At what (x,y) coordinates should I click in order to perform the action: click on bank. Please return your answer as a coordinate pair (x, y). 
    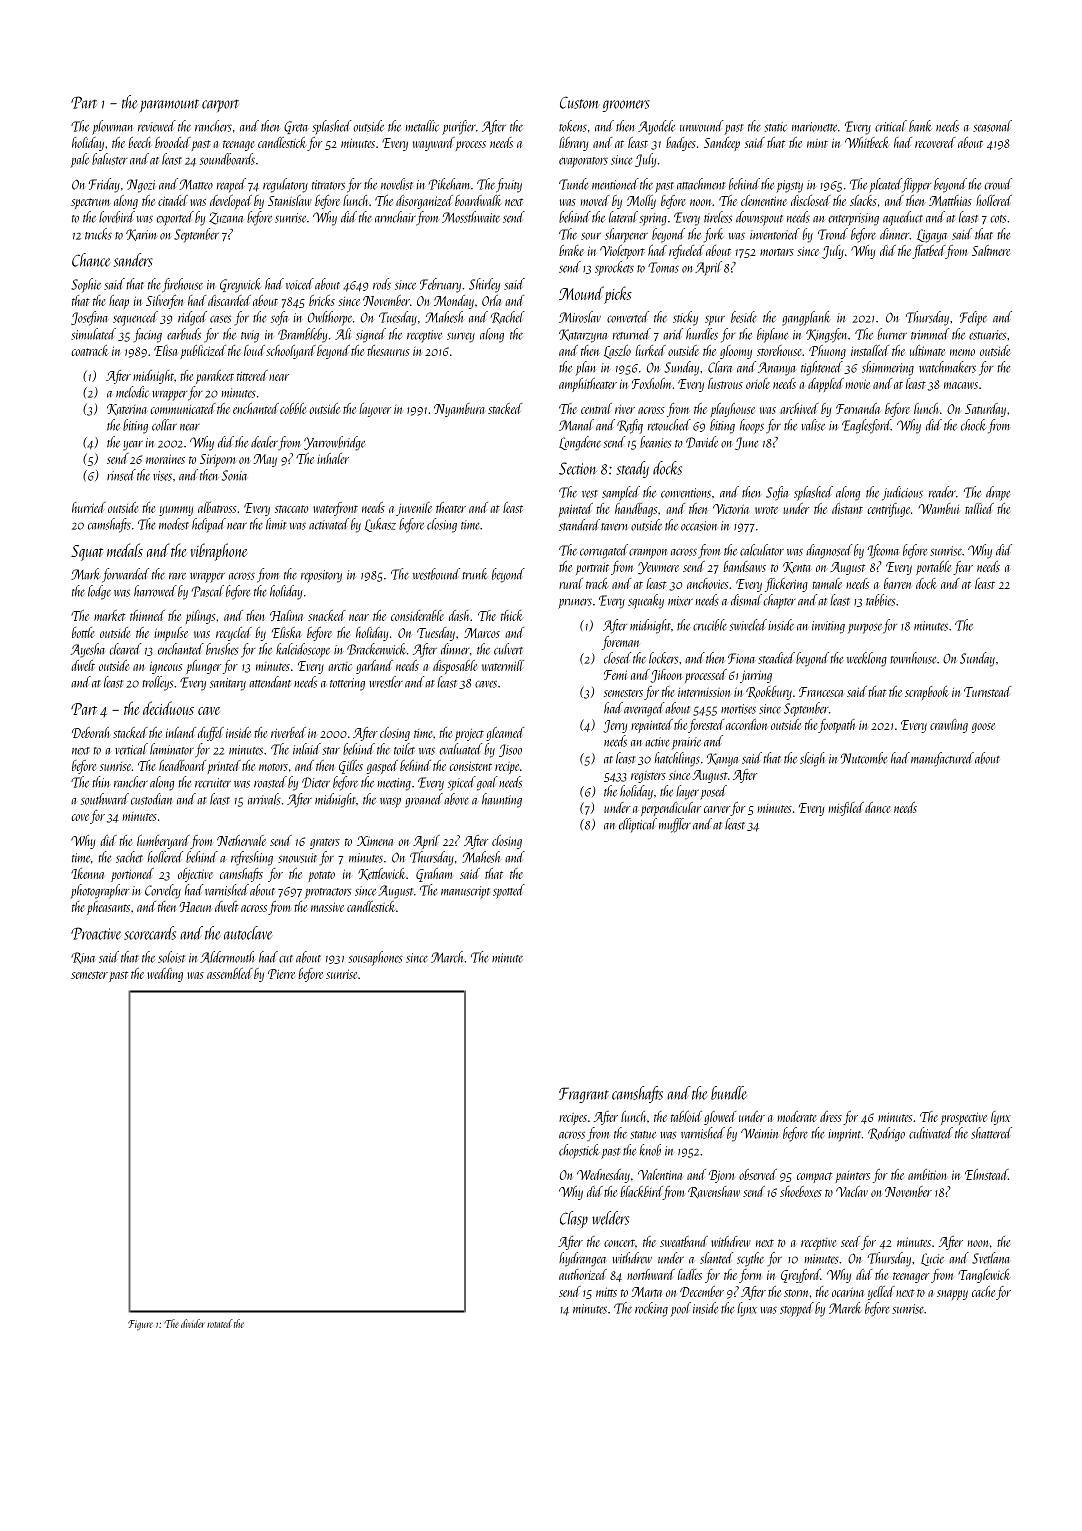
    Looking at the image, I should click on (920, 126).
